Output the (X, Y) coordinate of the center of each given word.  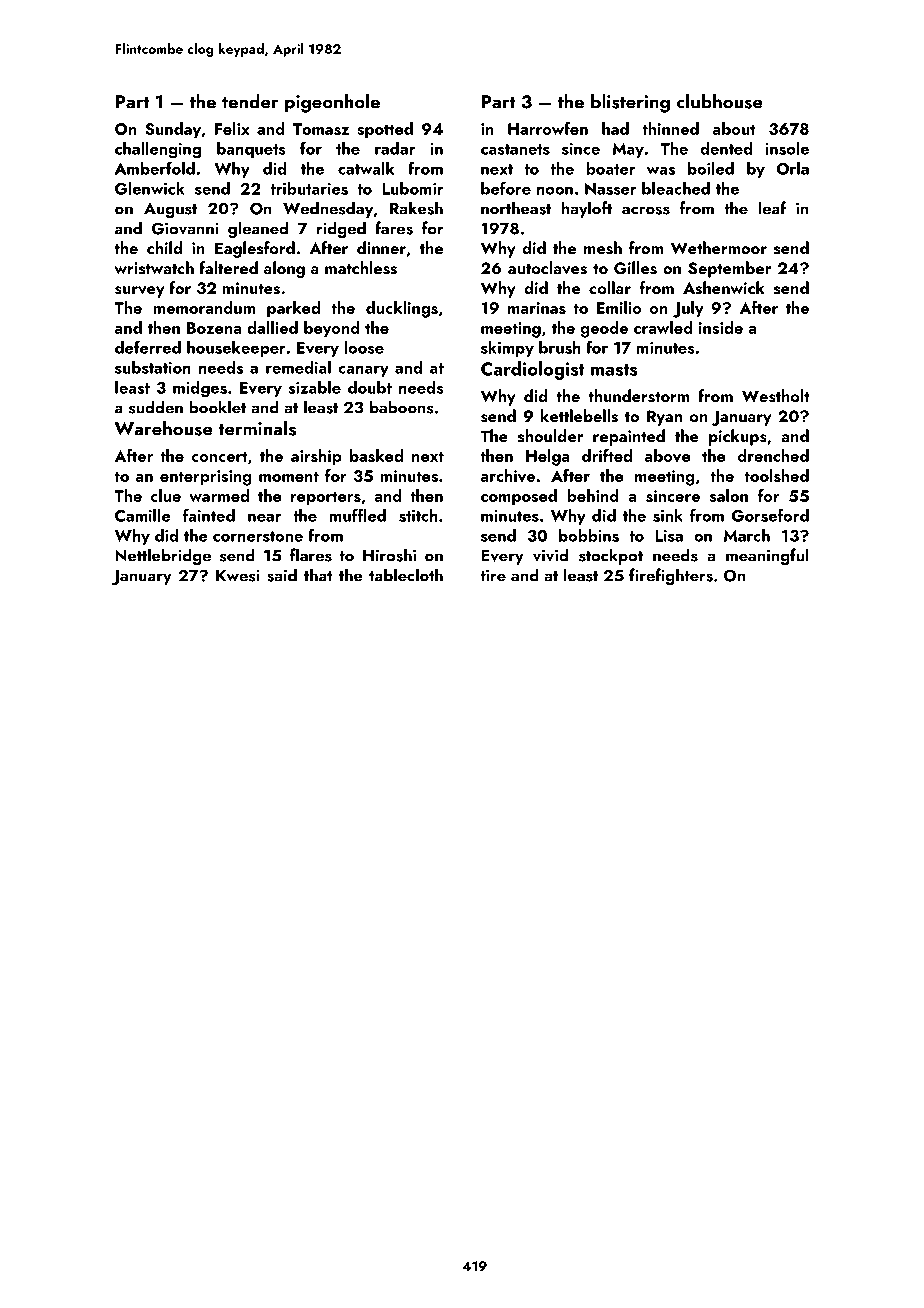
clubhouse (720, 101)
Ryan (664, 418)
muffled (358, 515)
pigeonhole (332, 103)
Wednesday (328, 209)
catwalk (366, 168)
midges (200, 389)
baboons (402, 407)
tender (250, 101)
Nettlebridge (163, 556)
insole (787, 148)
